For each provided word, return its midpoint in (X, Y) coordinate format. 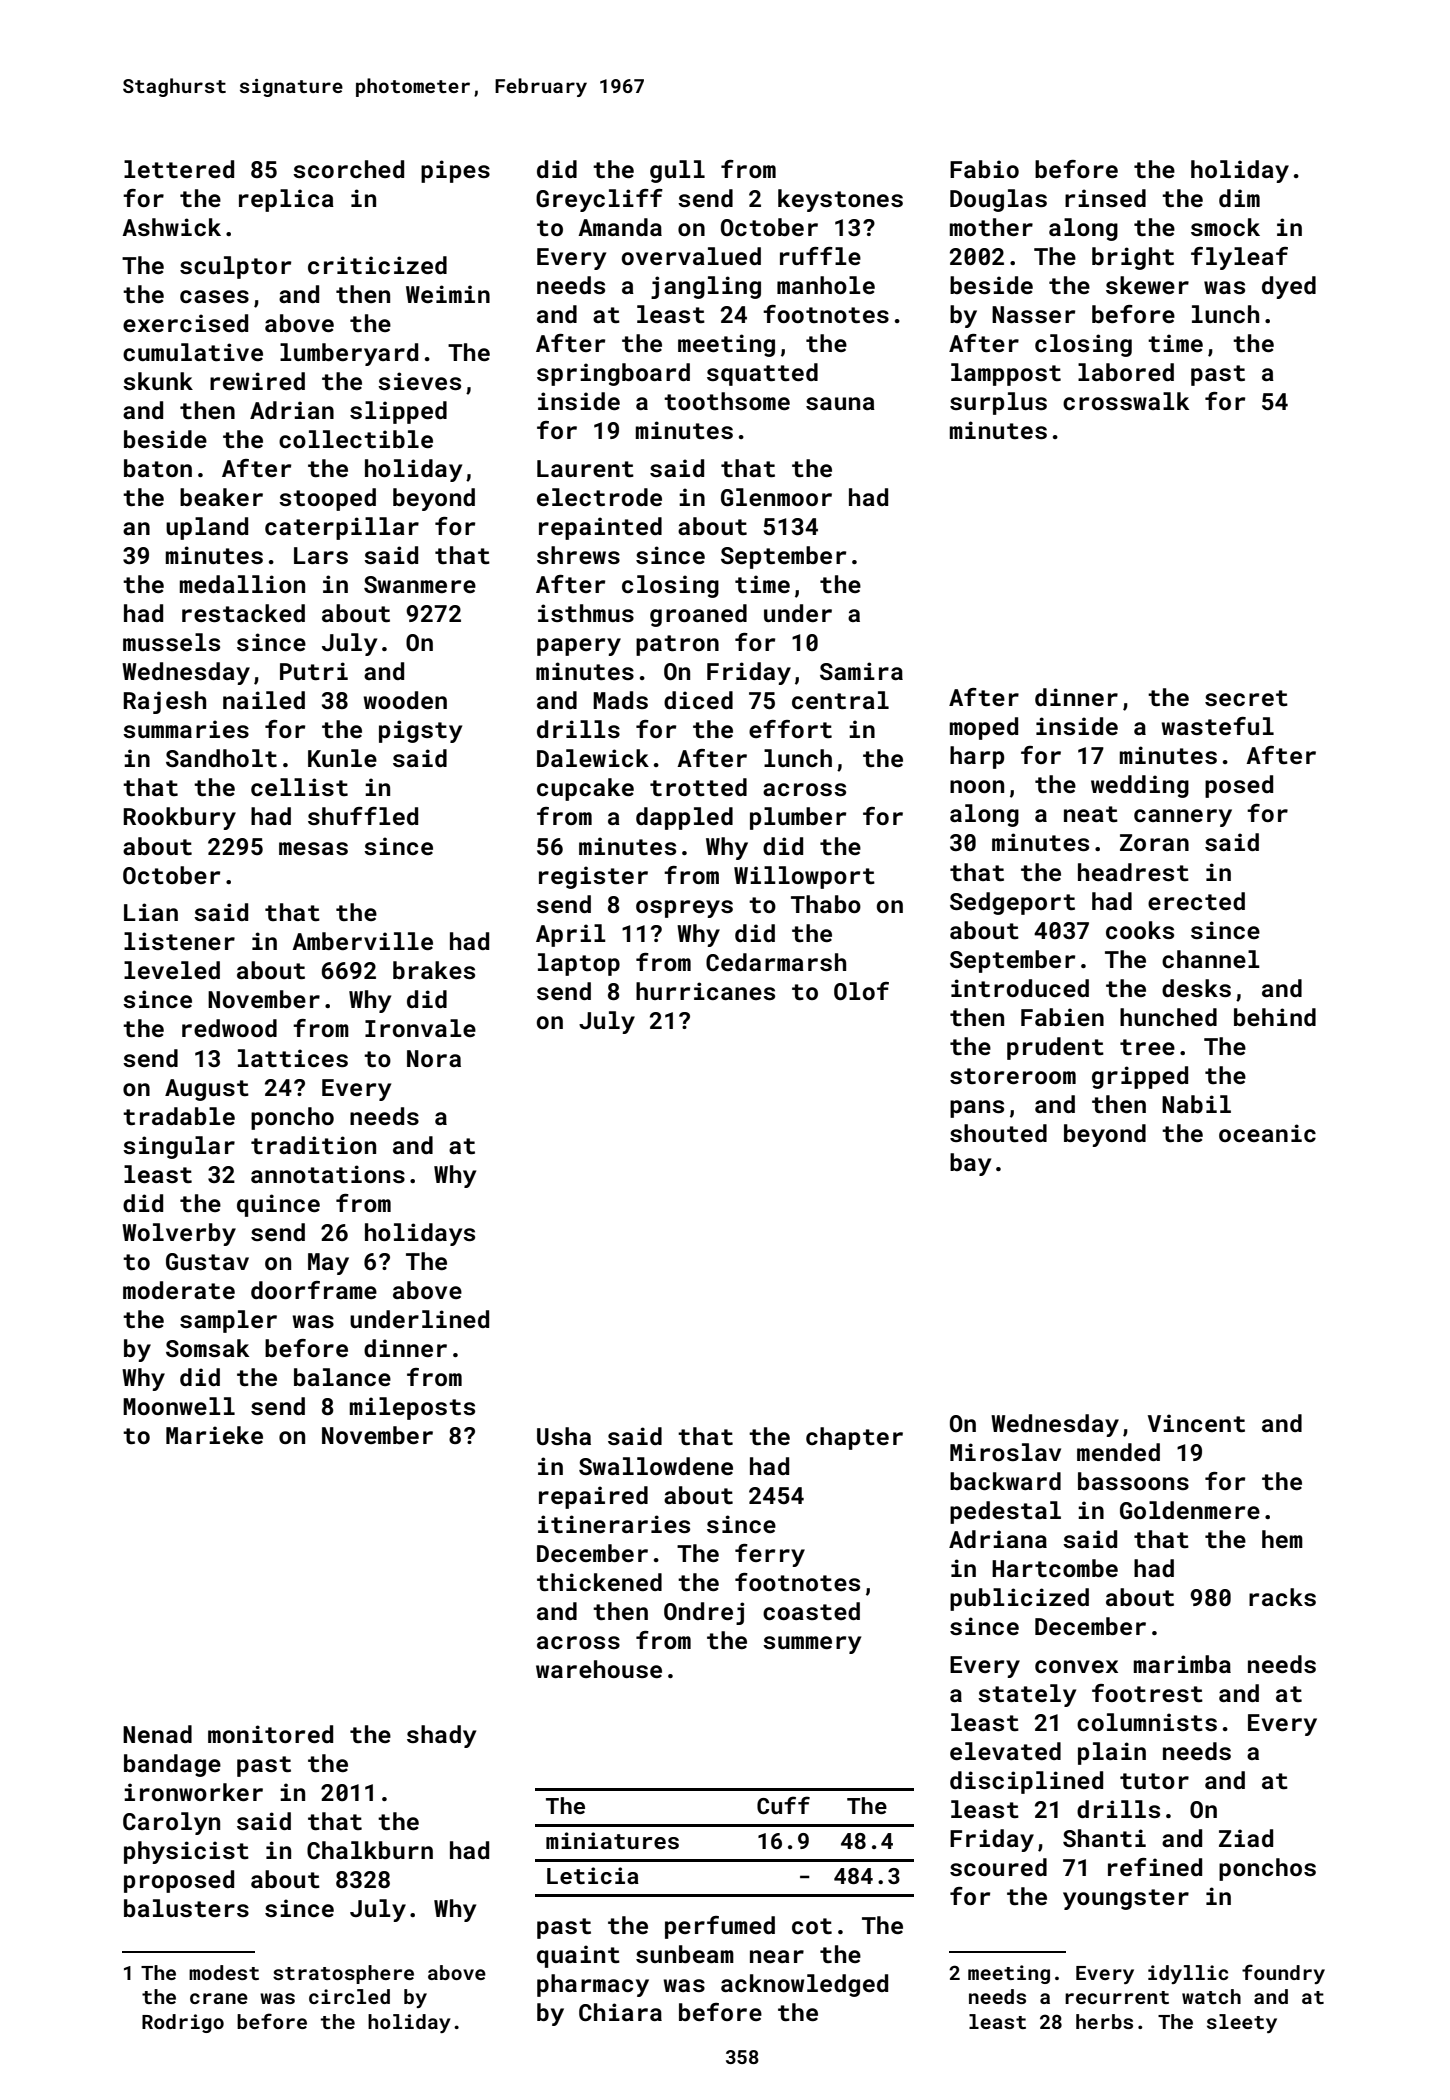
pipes (455, 171)
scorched (348, 169)
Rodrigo (183, 2023)
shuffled (363, 816)
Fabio (984, 169)
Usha (564, 1436)
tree (1147, 1047)
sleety (1242, 2023)
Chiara (620, 2012)
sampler (228, 1321)
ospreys (684, 909)
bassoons (1133, 1481)
